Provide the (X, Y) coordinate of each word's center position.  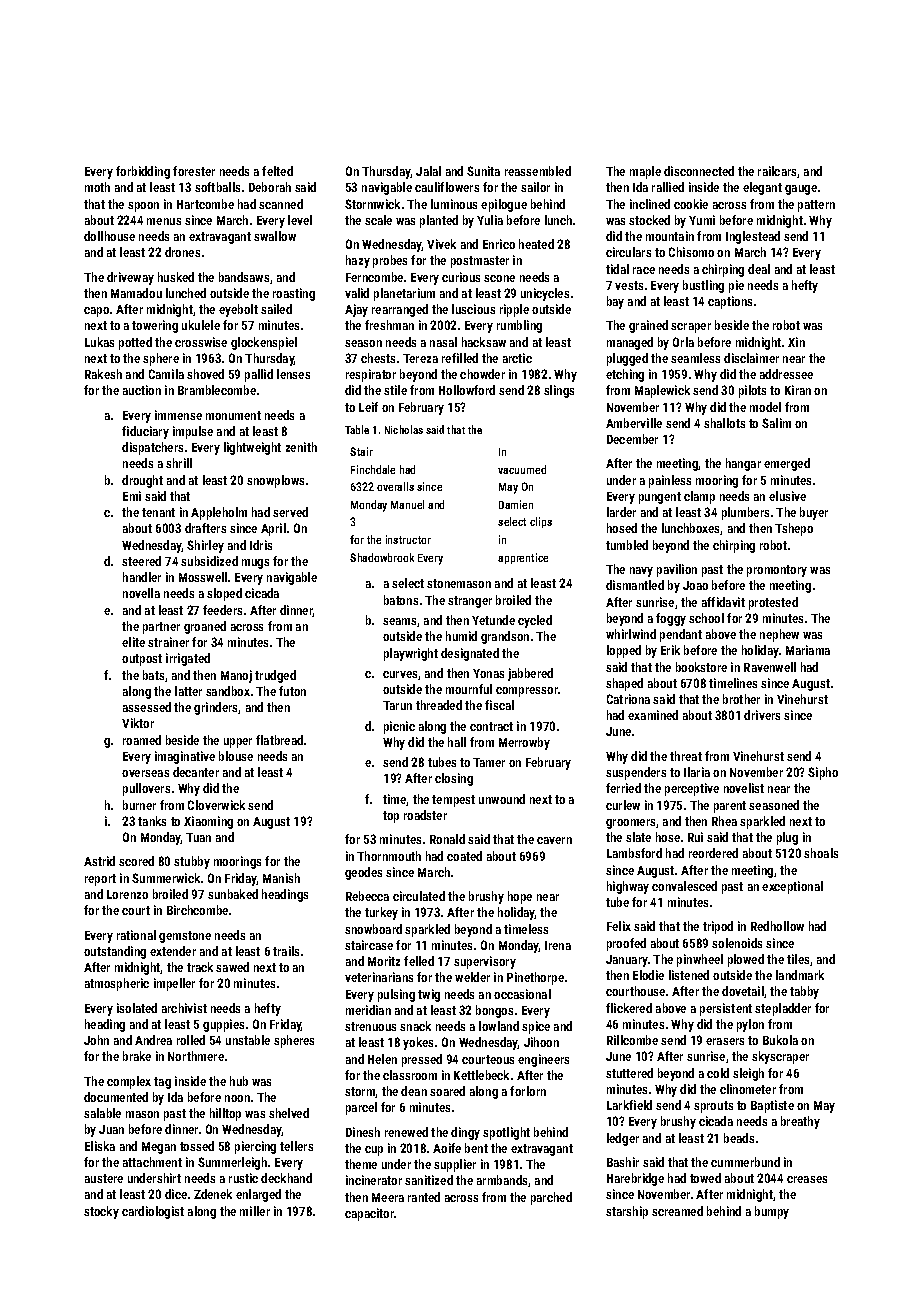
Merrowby (524, 743)
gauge (801, 190)
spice (536, 1027)
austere (104, 1178)
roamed (142, 740)
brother (741, 699)
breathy (800, 1122)
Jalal (428, 171)
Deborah (270, 187)
